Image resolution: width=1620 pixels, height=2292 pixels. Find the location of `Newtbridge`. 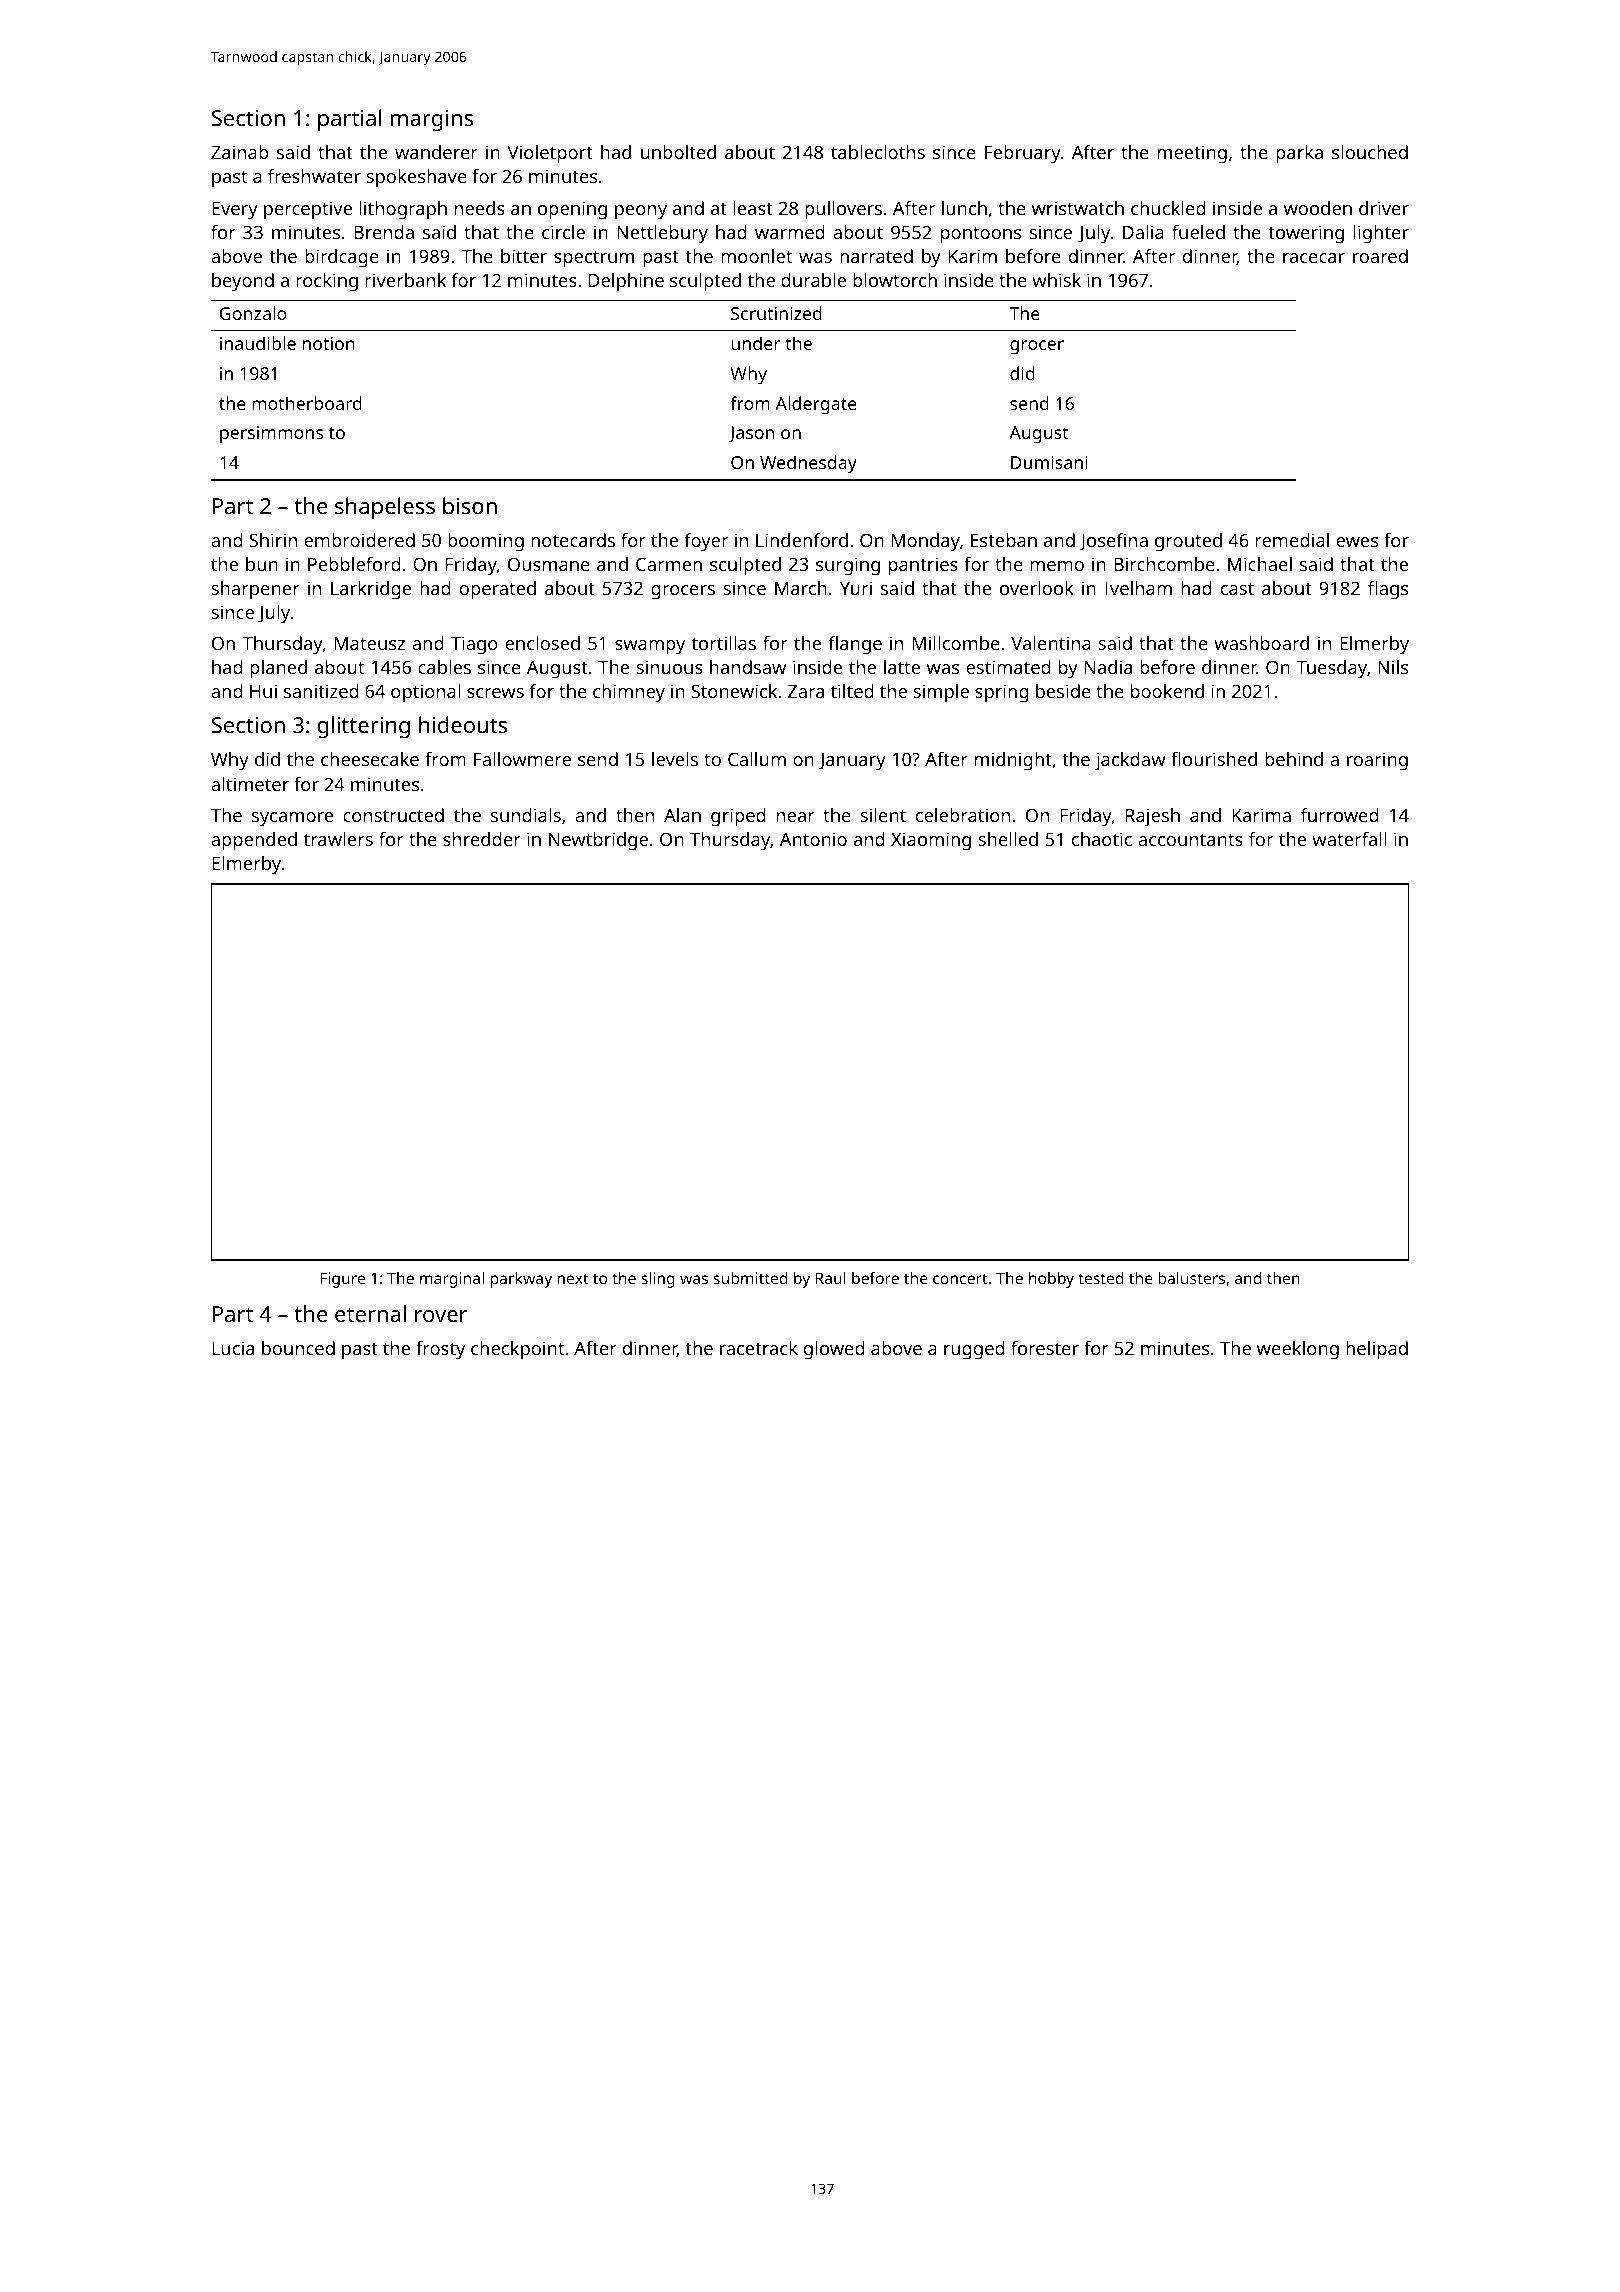

Newtbridge is located at coordinates (598, 841).
